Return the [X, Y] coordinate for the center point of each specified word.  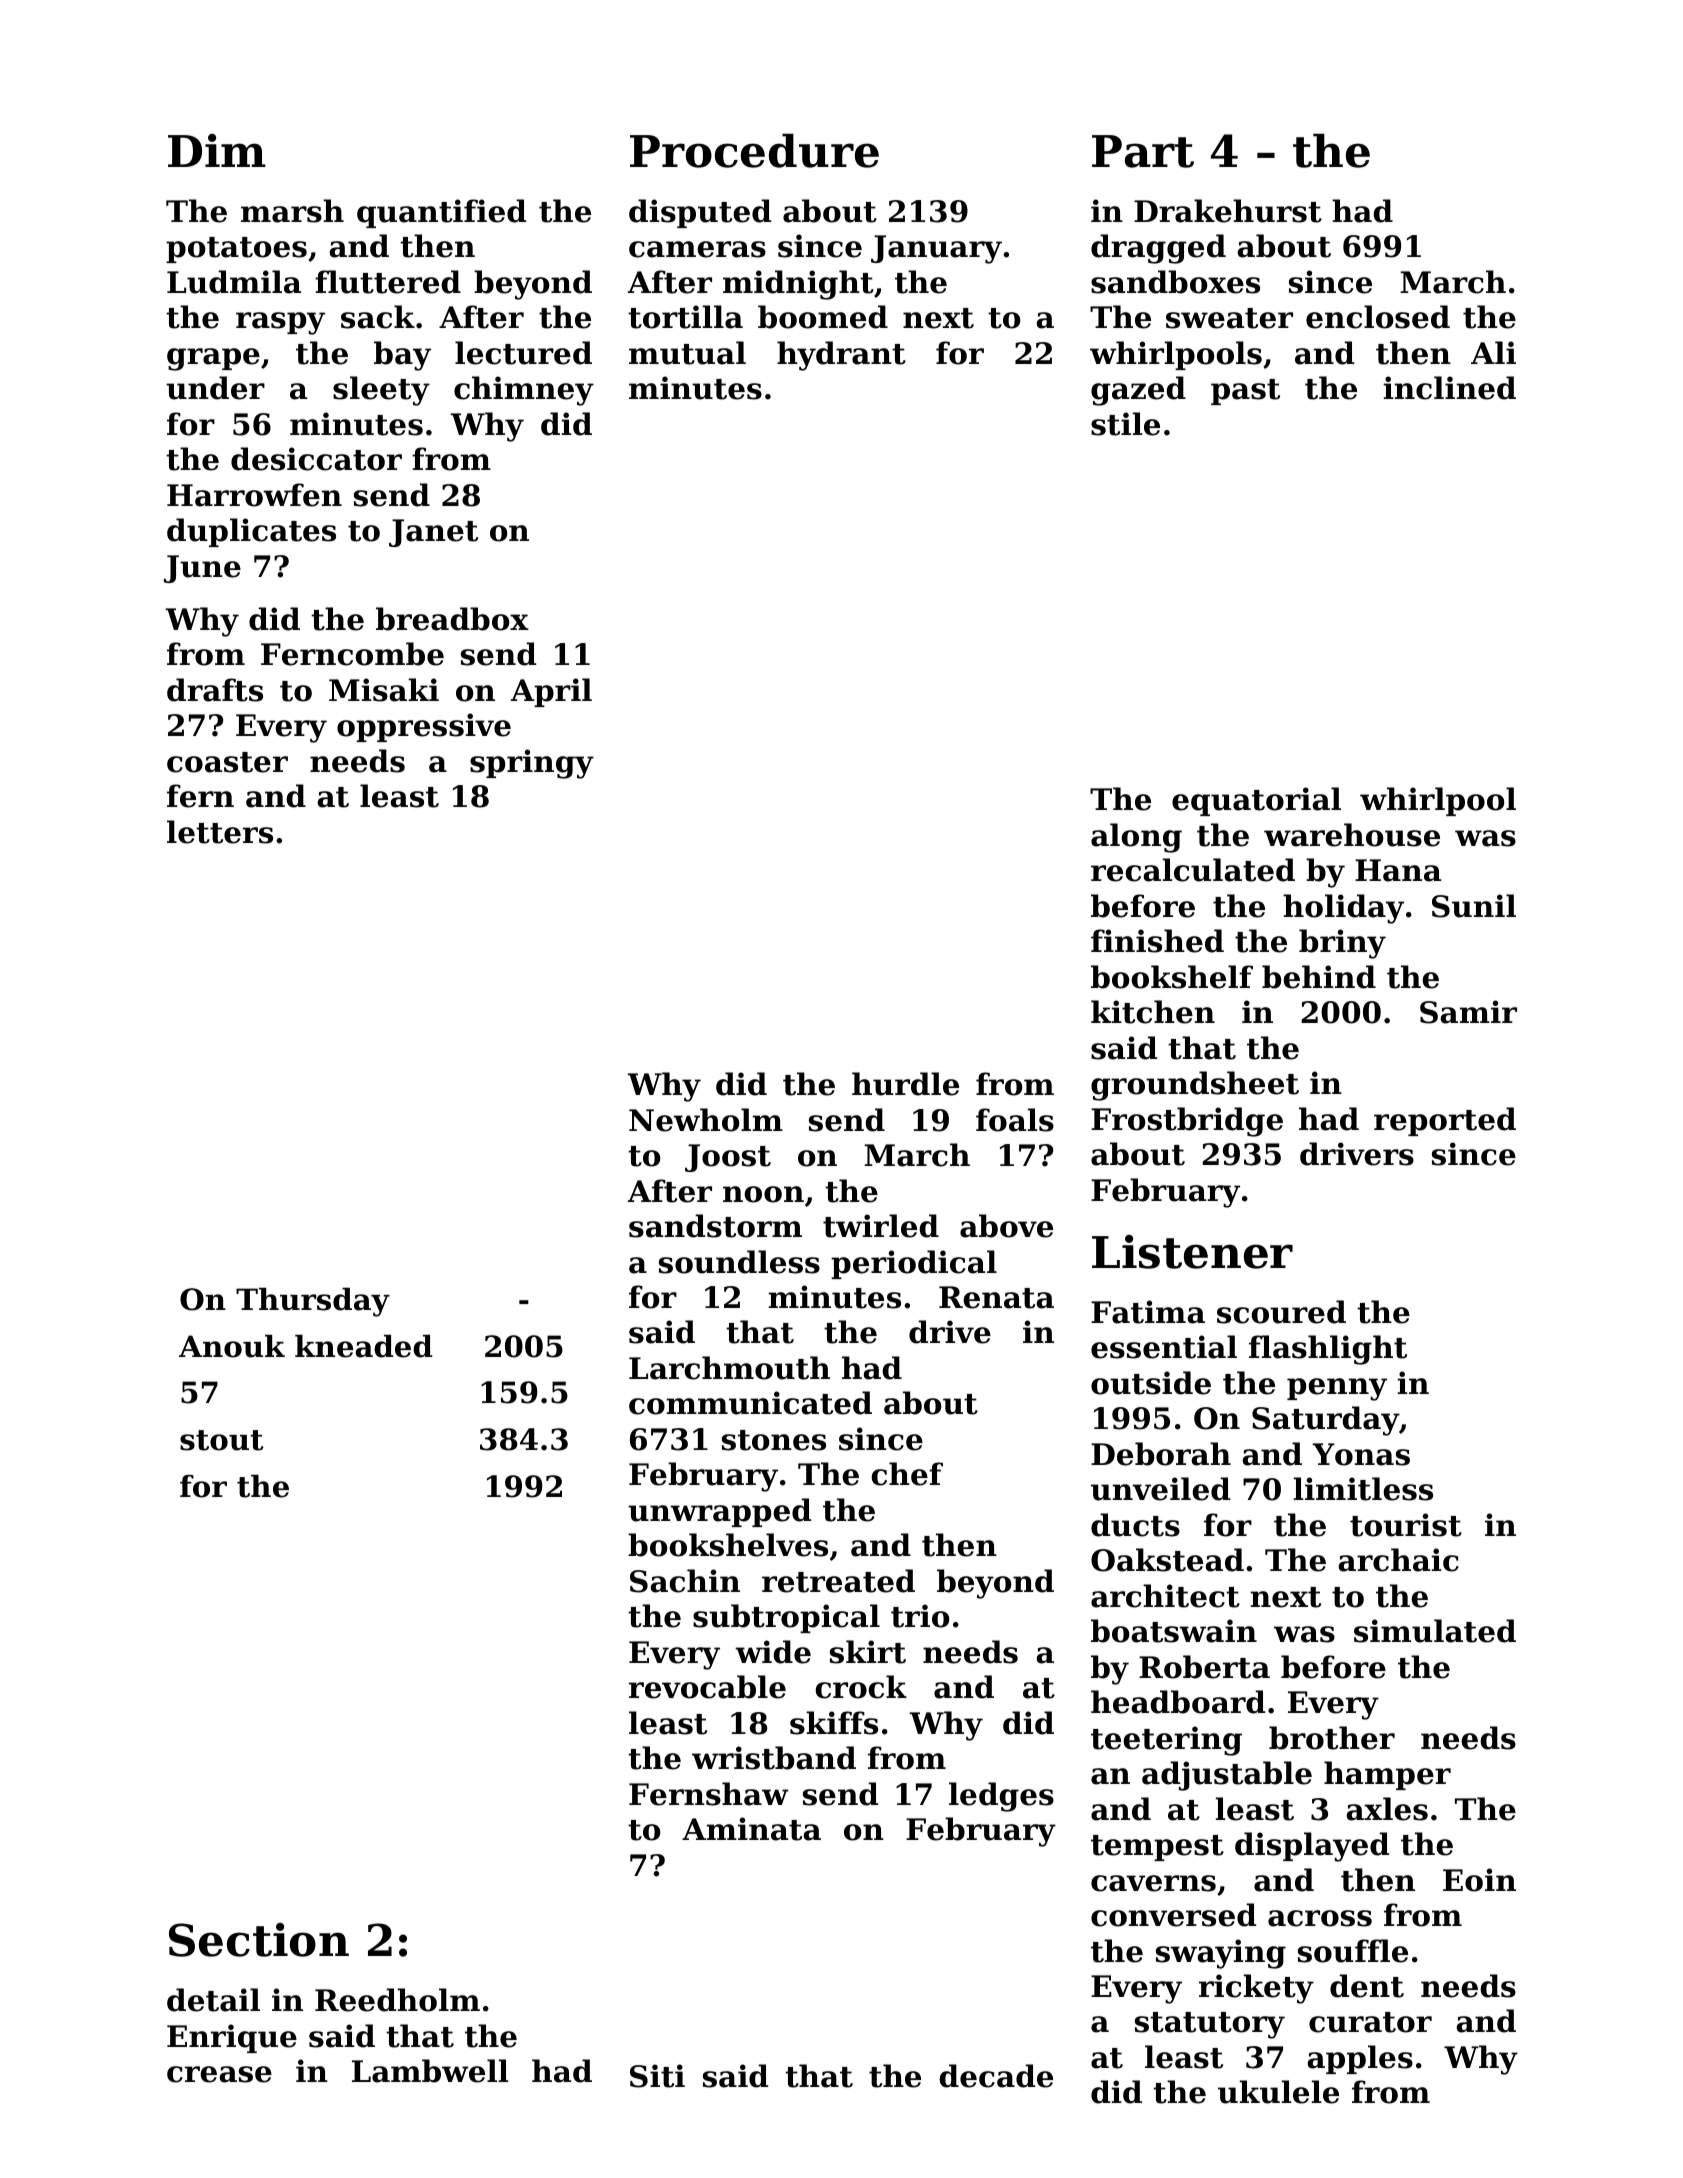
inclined [1450, 388]
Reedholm [397, 2000]
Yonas [1361, 1454]
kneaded [364, 1346]
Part [1143, 151]
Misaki [384, 690]
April [551, 692]
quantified [441, 213]
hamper [1387, 1775]
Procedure [754, 150]
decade [996, 2076]
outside [1151, 1383]
